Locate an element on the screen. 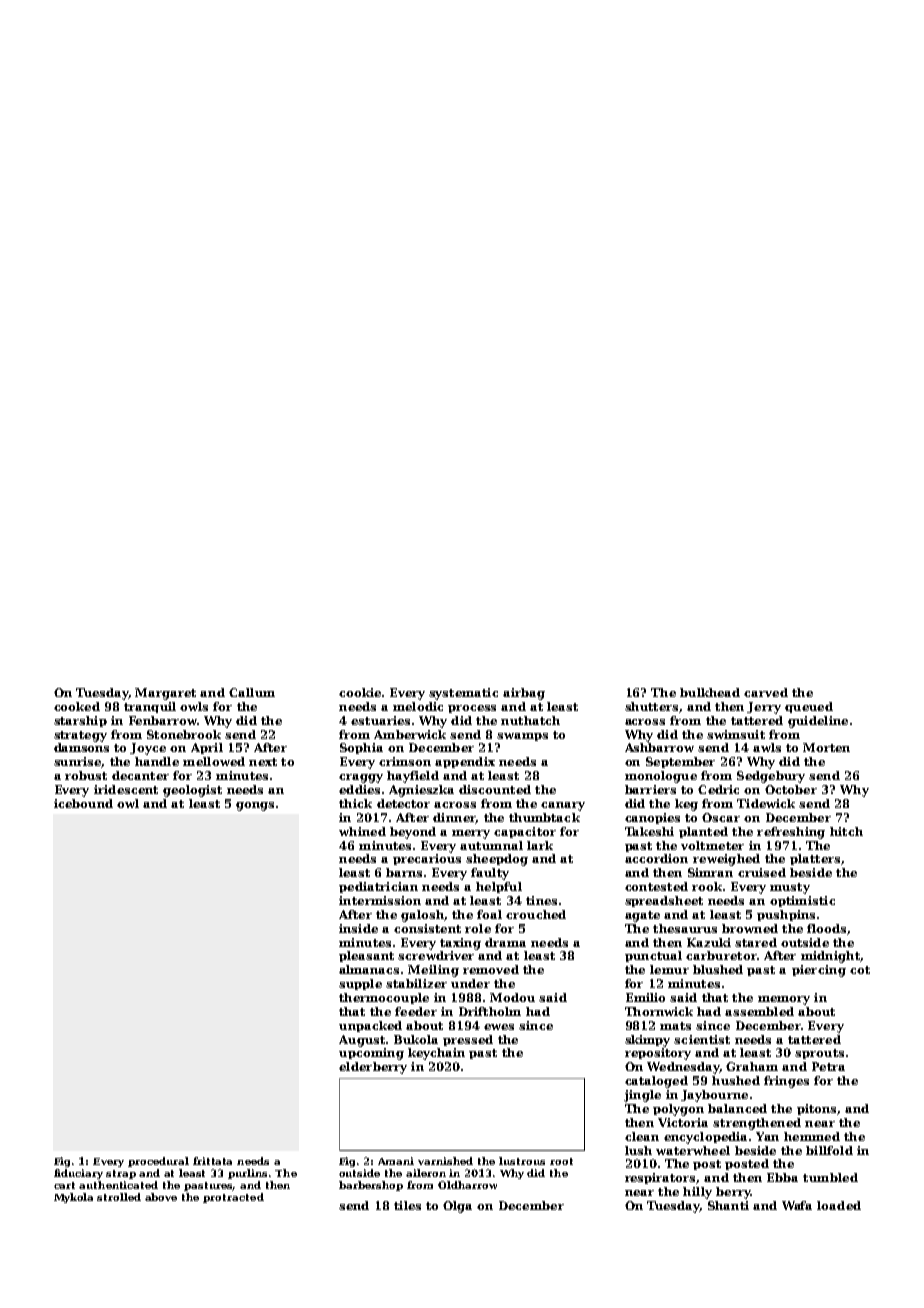  supple is located at coordinates (360, 984).
